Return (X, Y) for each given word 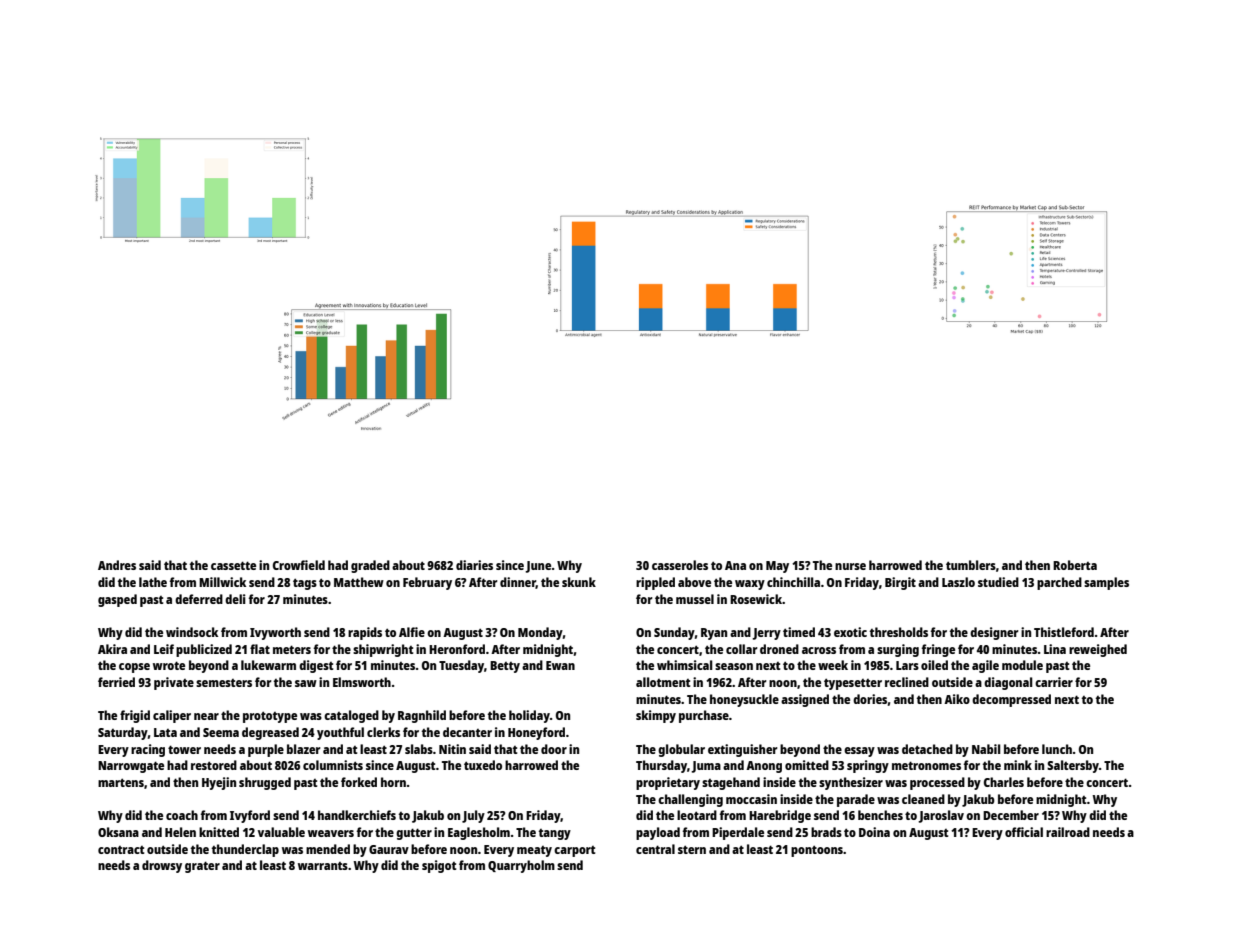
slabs (419, 749)
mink (1018, 765)
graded (370, 566)
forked (359, 782)
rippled (655, 583)
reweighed (1098, 650)
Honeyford (536, 733)
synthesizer (851, 783)
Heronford (457, 649)
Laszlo (958, 582)
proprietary (668, 783)
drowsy (162, 866)
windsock (192, 632)
